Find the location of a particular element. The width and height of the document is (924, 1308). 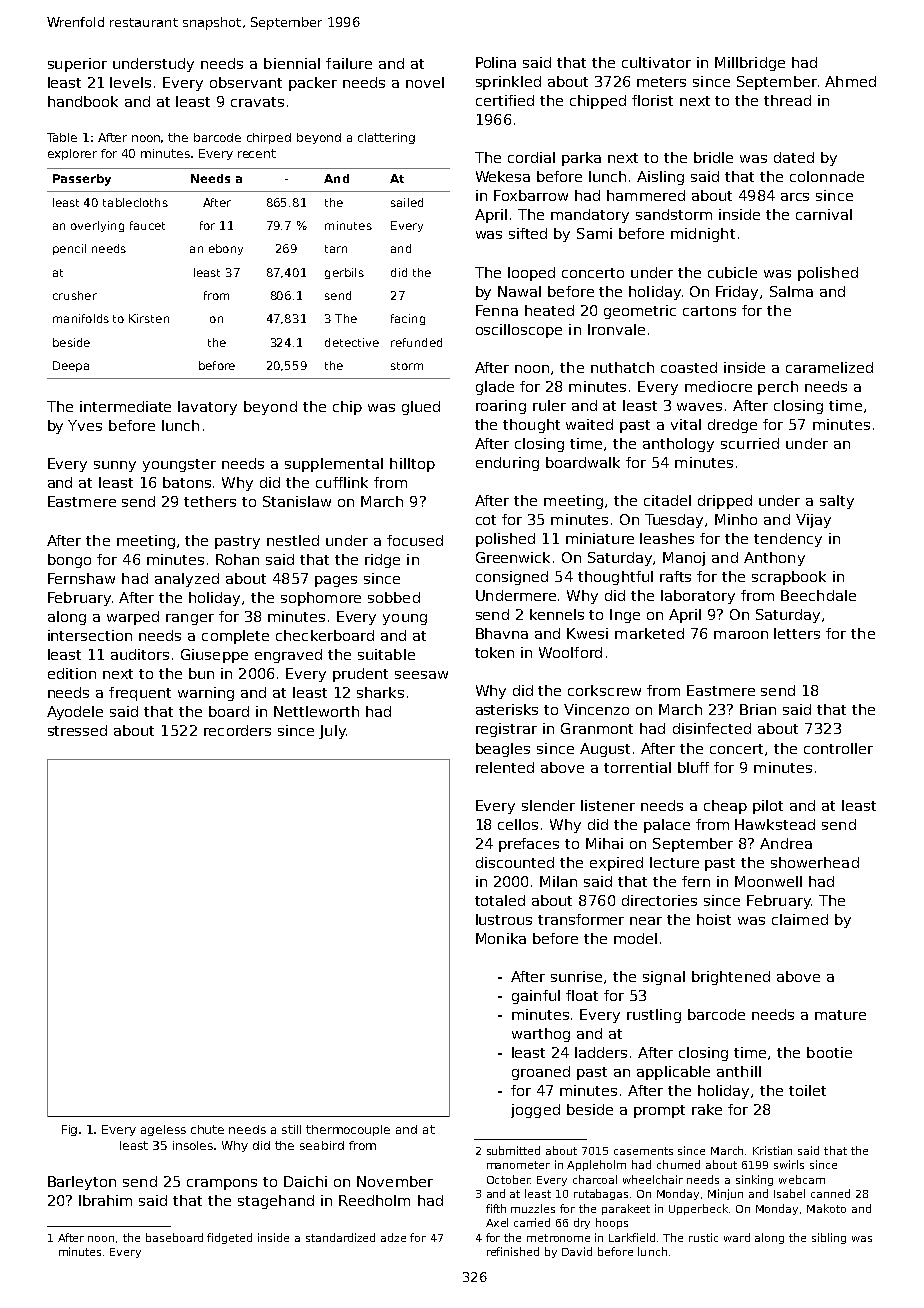

gerbils is located at coordinates (344, 273).
